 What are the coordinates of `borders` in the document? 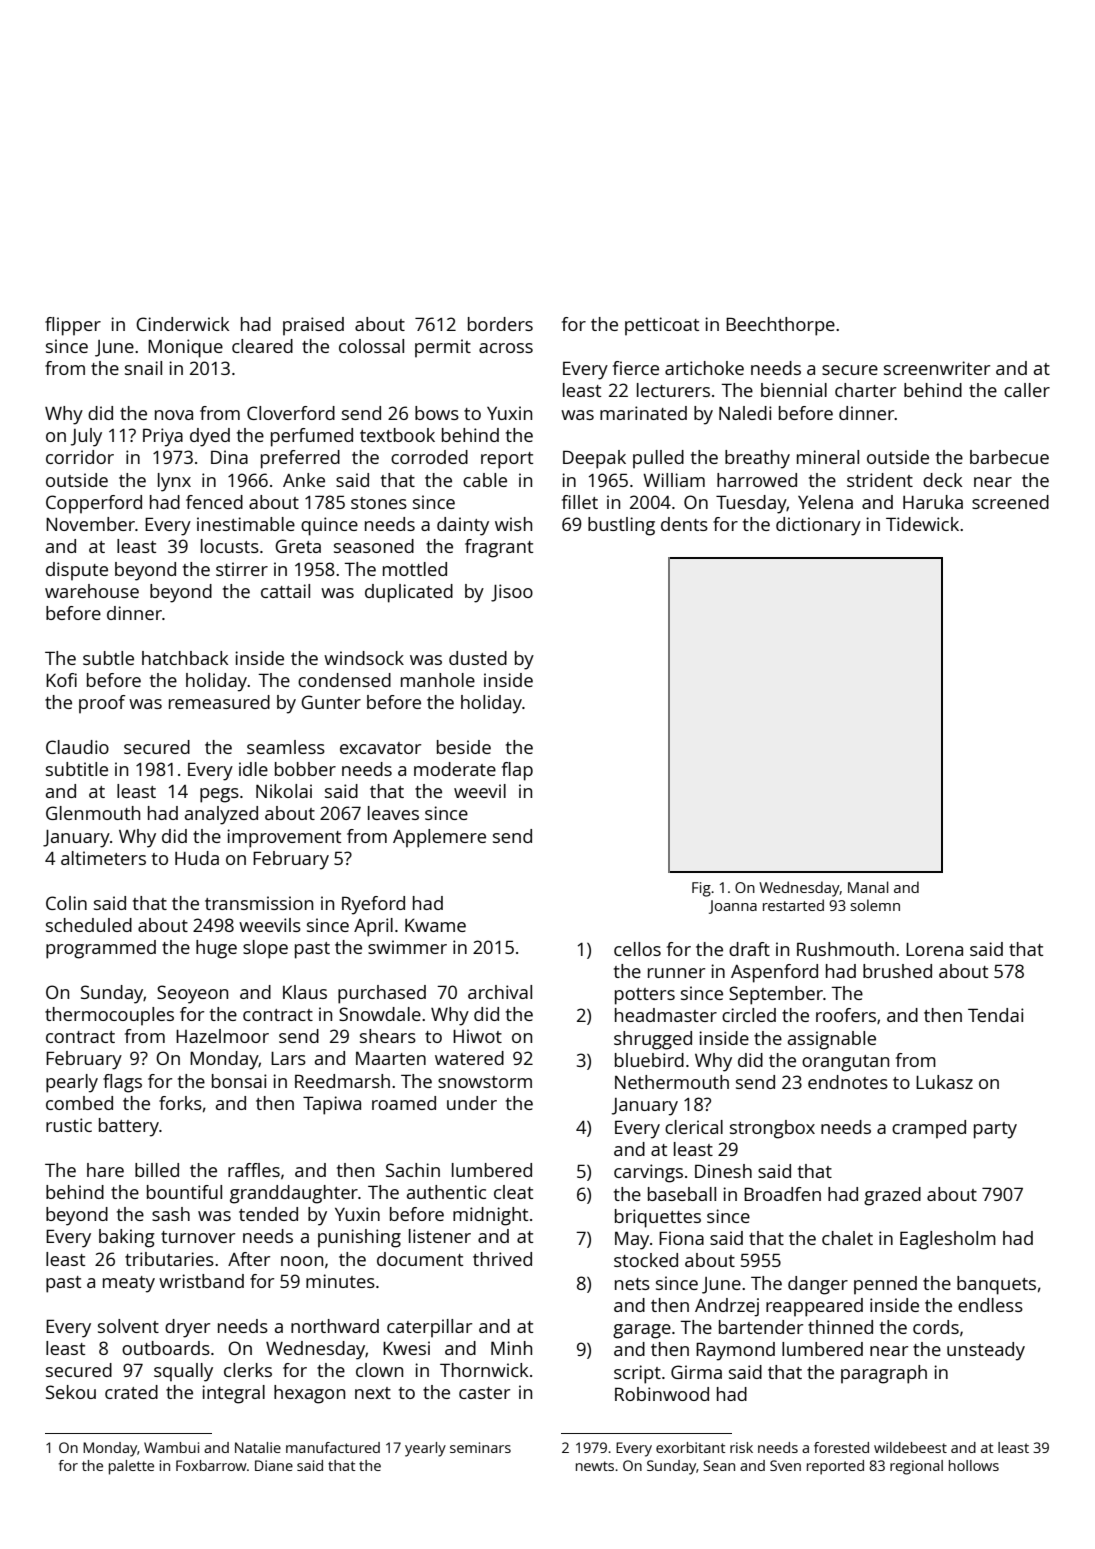 It's located at (500, 324).
